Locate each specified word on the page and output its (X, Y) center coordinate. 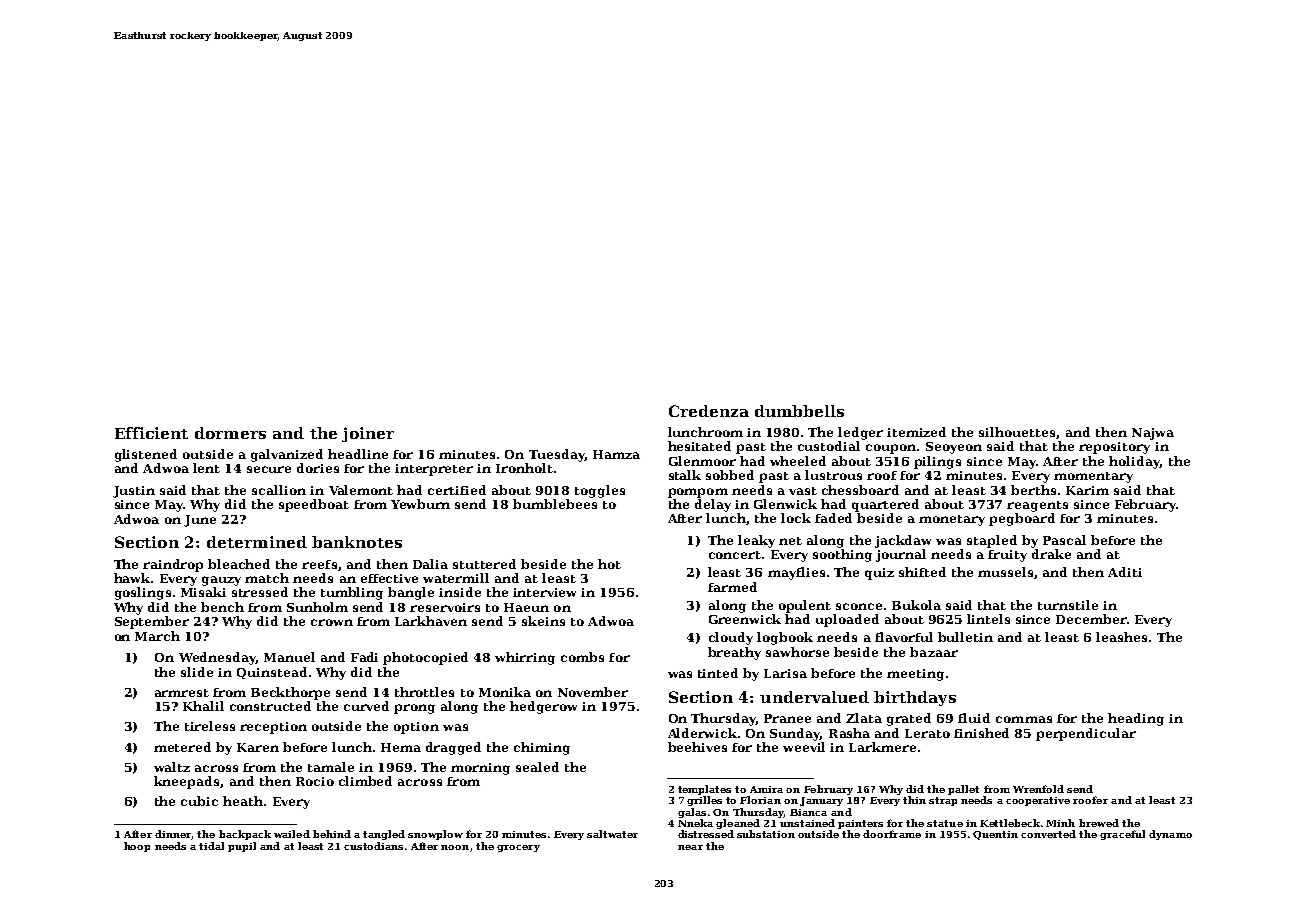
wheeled (798, 461)
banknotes (357, 542)
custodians (373, 846)
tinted (718, 673)
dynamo (1170, 835)
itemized (916, 432)
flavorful (904, 637)
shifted (922, 572)
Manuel (289, 657)
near (690, 847)
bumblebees (555, 504)
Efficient (151, 433)
